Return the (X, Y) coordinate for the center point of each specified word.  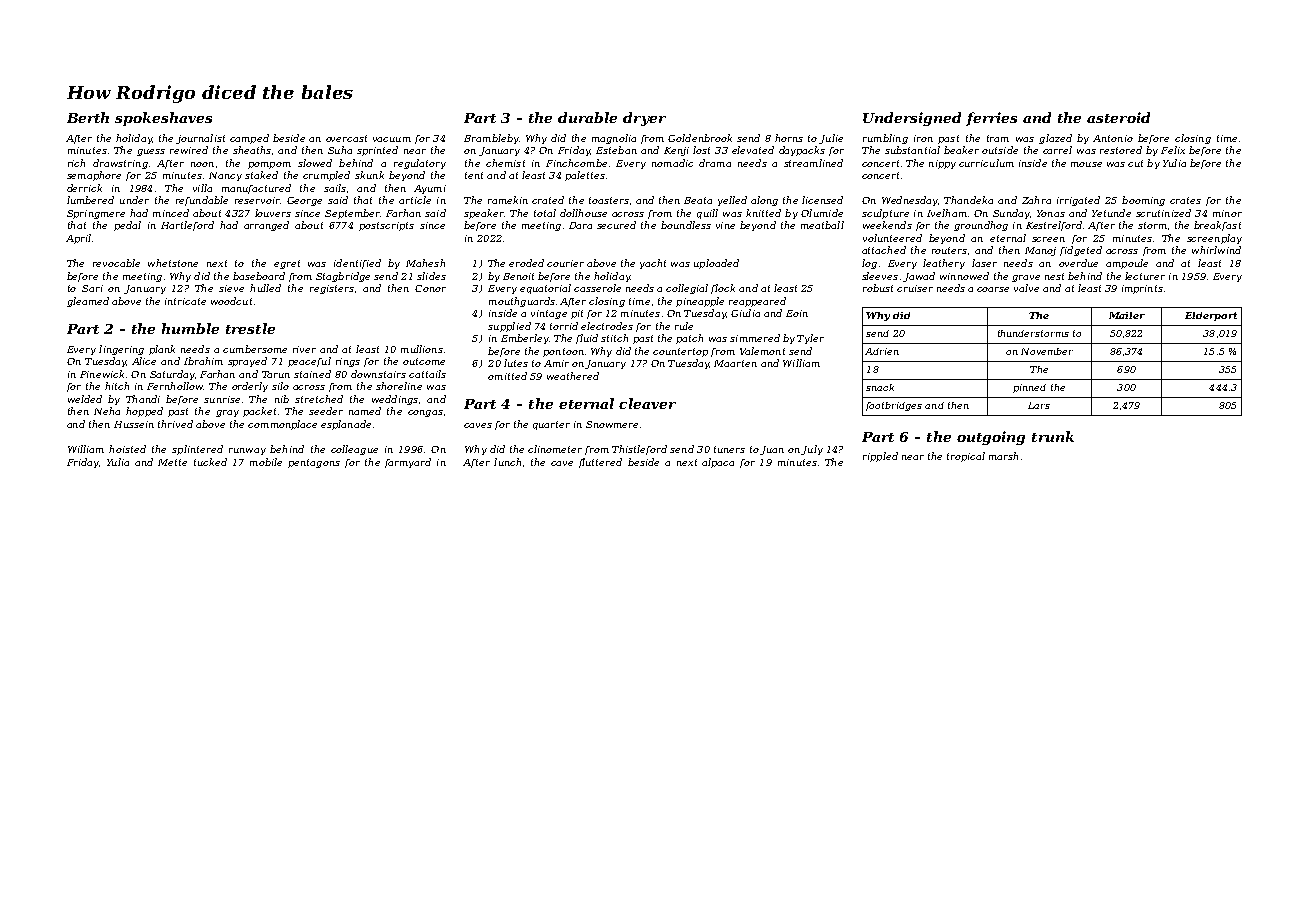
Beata (698, 200)
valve (1026, 288)
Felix (1173, 150)
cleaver (647, 403)
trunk (1053, 436)
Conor (430, 288)
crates (1185, 200)
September (352, 214)
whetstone (173, 263)
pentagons (314, 463)
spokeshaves (163, 119)
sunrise (222, 399)
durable (587, 117)
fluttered (600, 463)
